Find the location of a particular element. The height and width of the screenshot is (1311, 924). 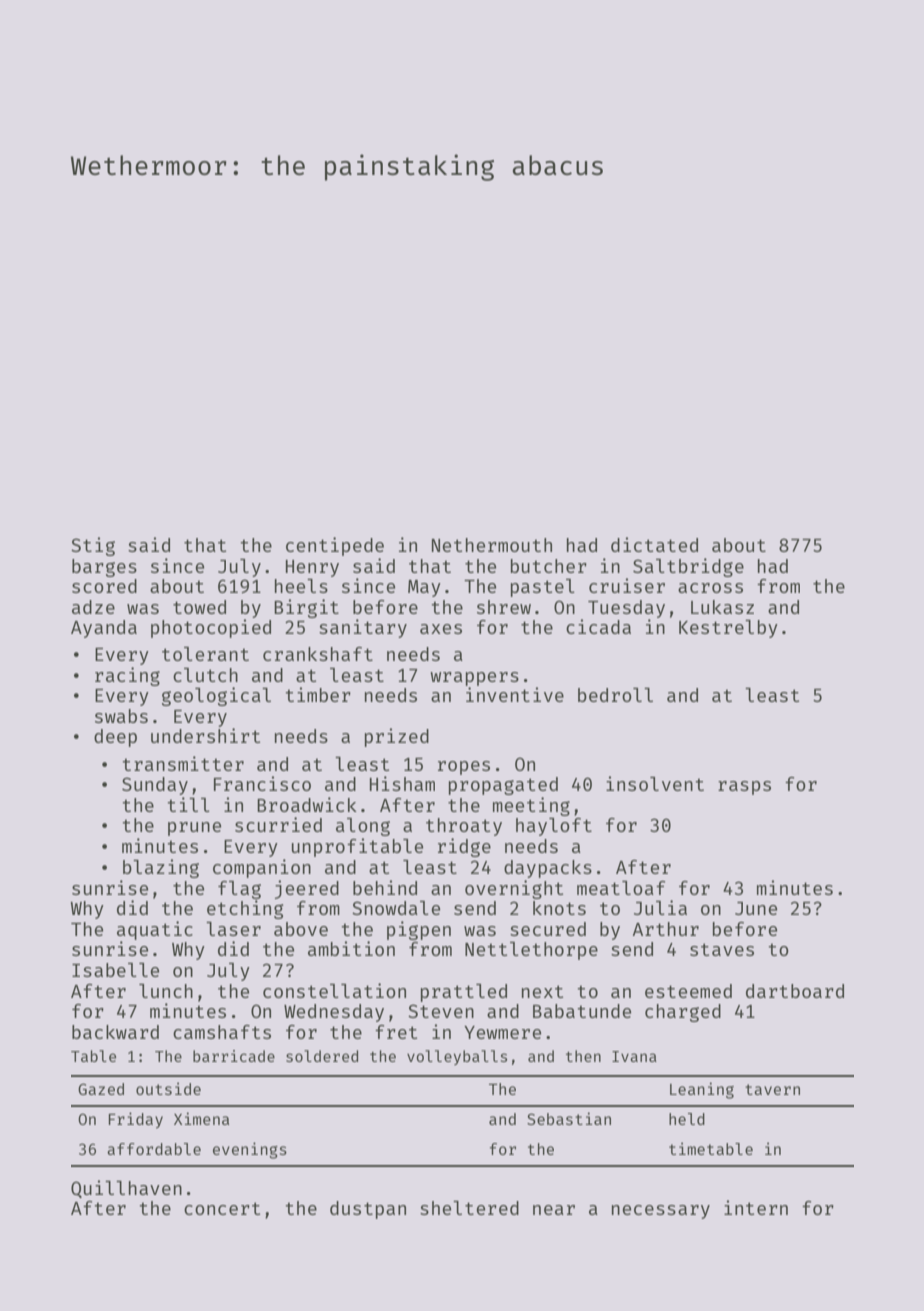

Stig is located at coordinates (93, 546).
